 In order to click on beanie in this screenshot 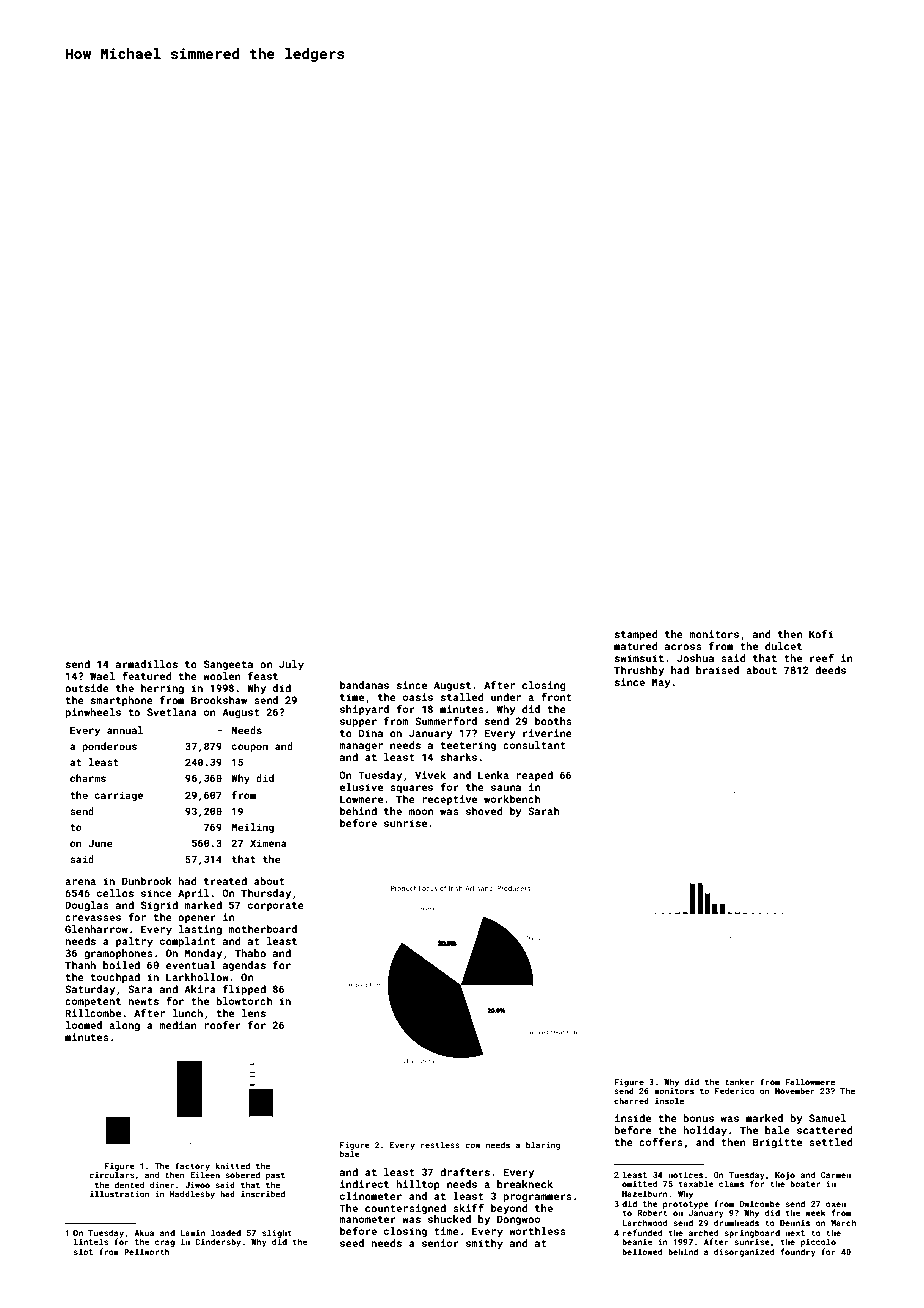, I will do `click(637, 1241)`.
